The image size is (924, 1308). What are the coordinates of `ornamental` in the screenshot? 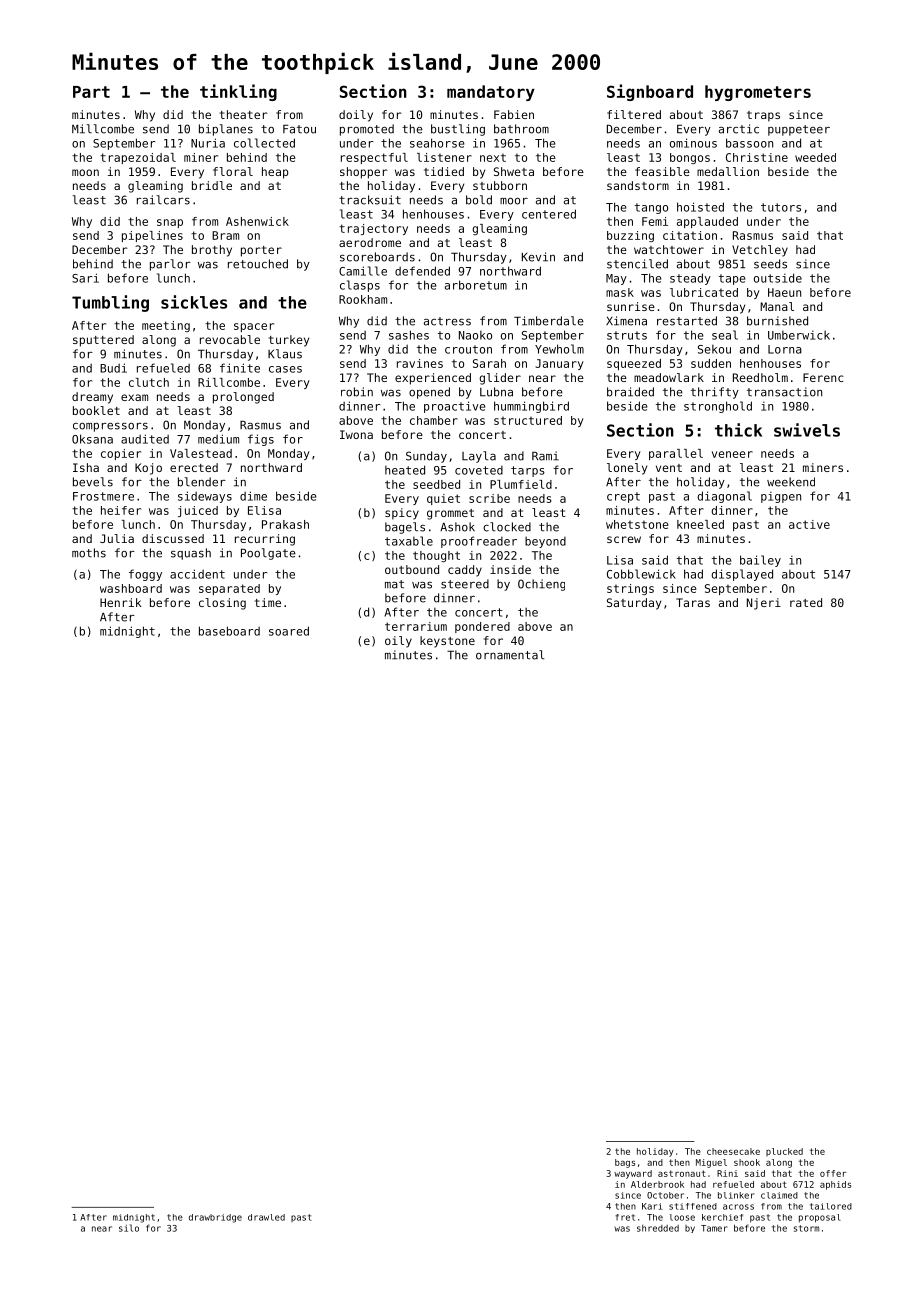 It's located at (510, 655).
